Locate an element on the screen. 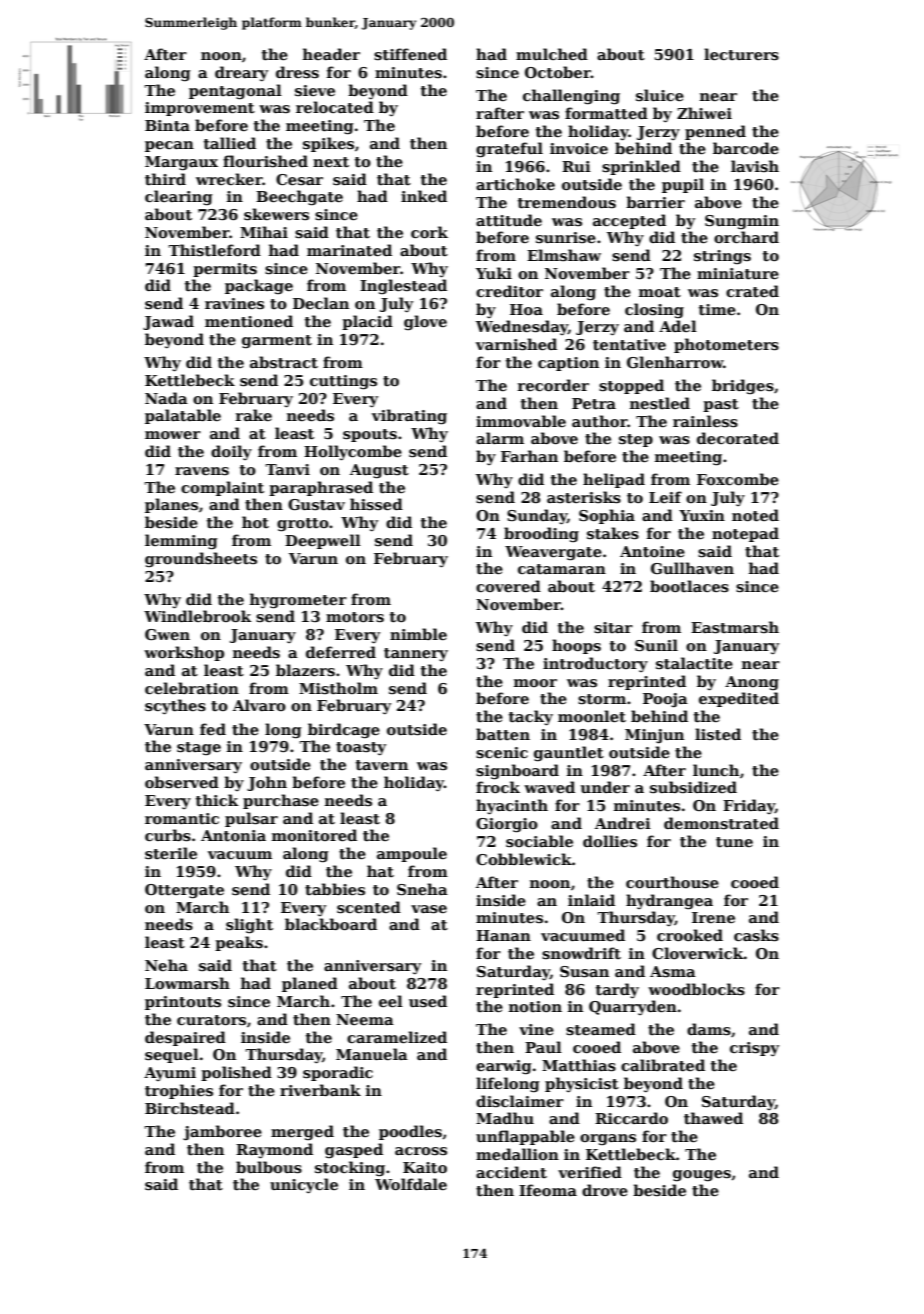 The width and height of the screenshot is (924, 1314). Paul is located at coordinates (543, 1047).
